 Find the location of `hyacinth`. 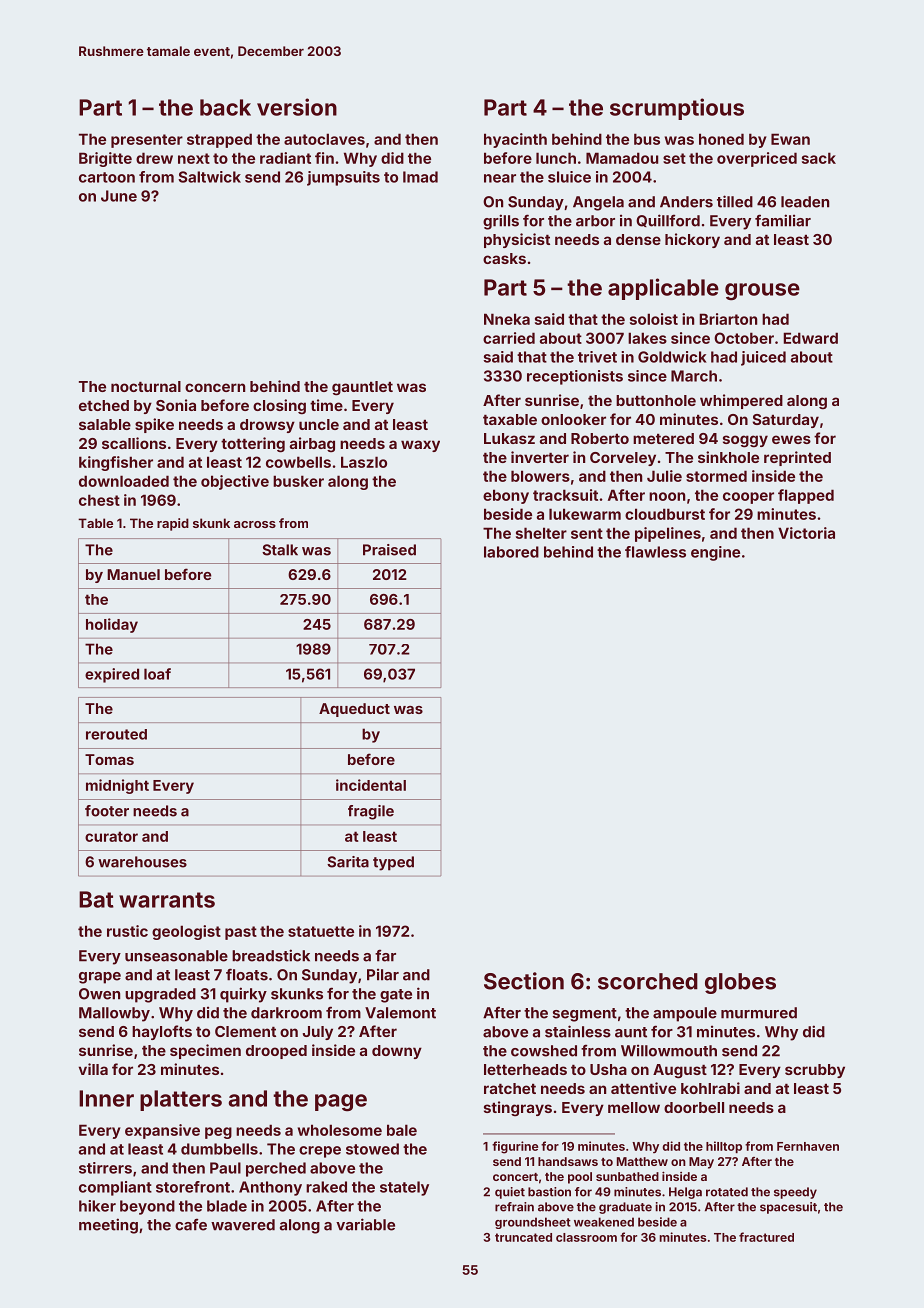

hyacinth is located at coordinates (515, 140).
